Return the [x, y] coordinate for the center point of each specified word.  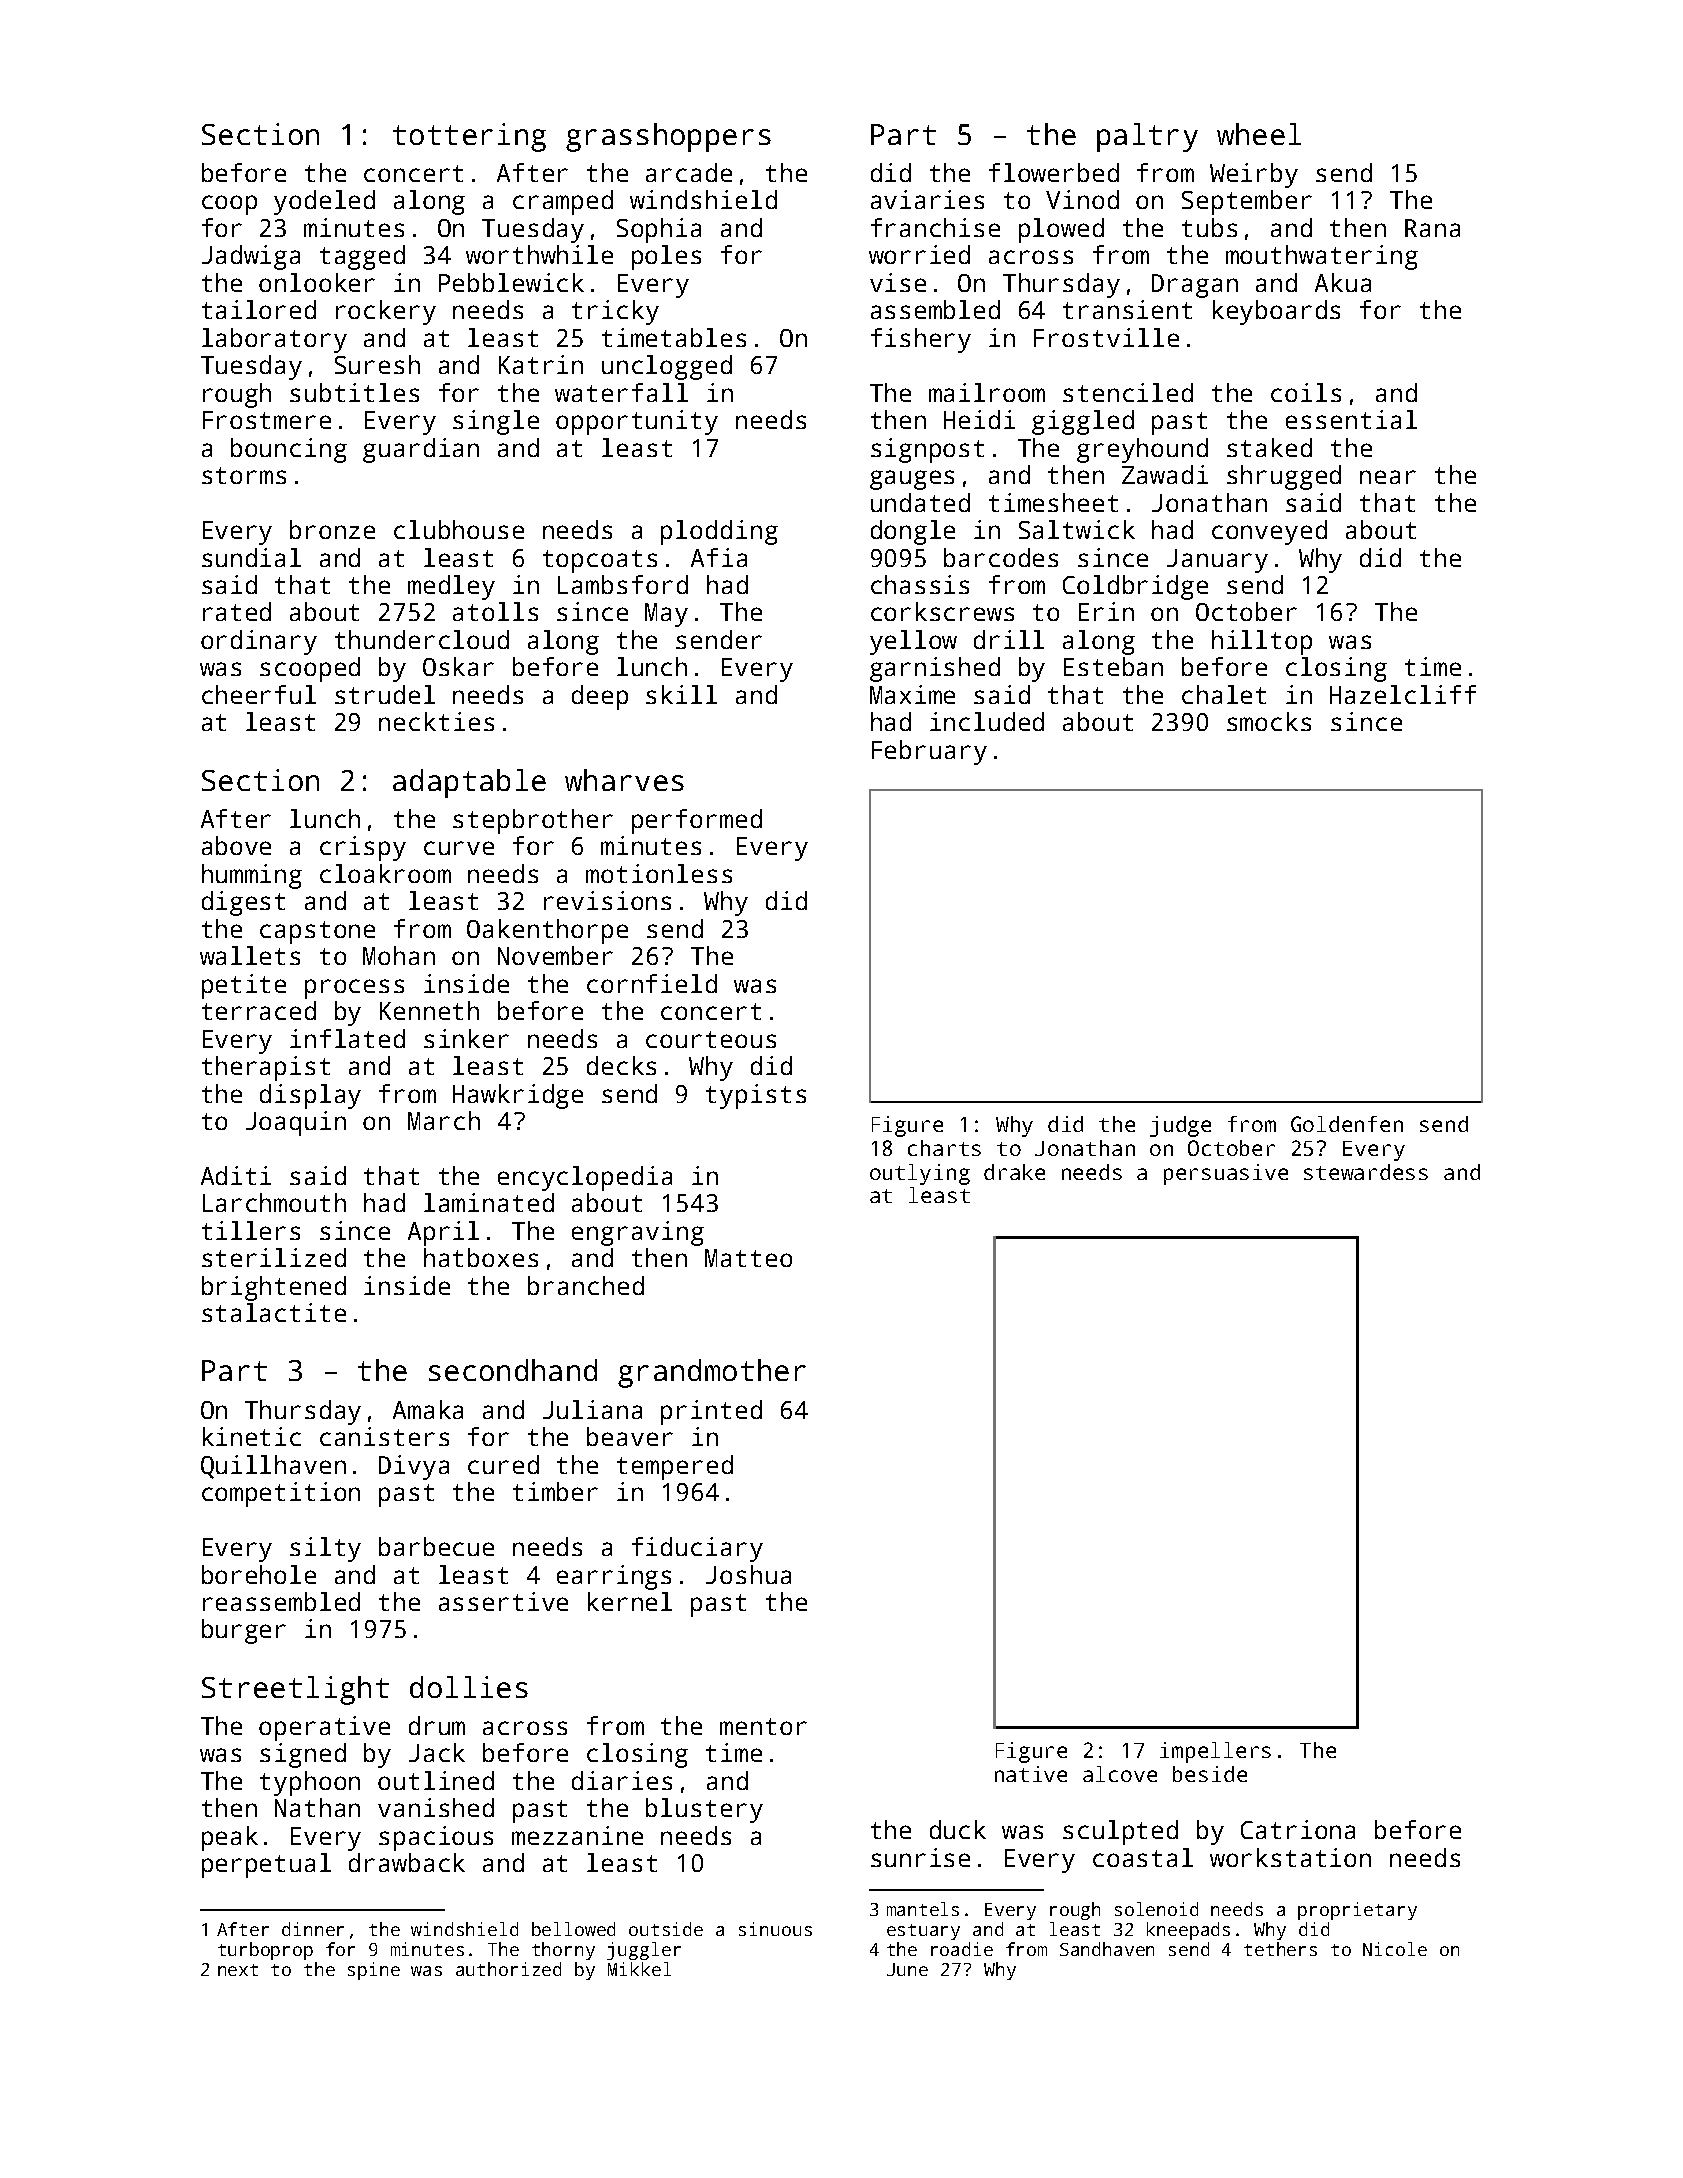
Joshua [748, 1574]
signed [303, 1755]
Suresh [377, 364]
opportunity [637, 422]
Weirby [1254, 175]
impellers [1215, 1752]
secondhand [513, 1370]
